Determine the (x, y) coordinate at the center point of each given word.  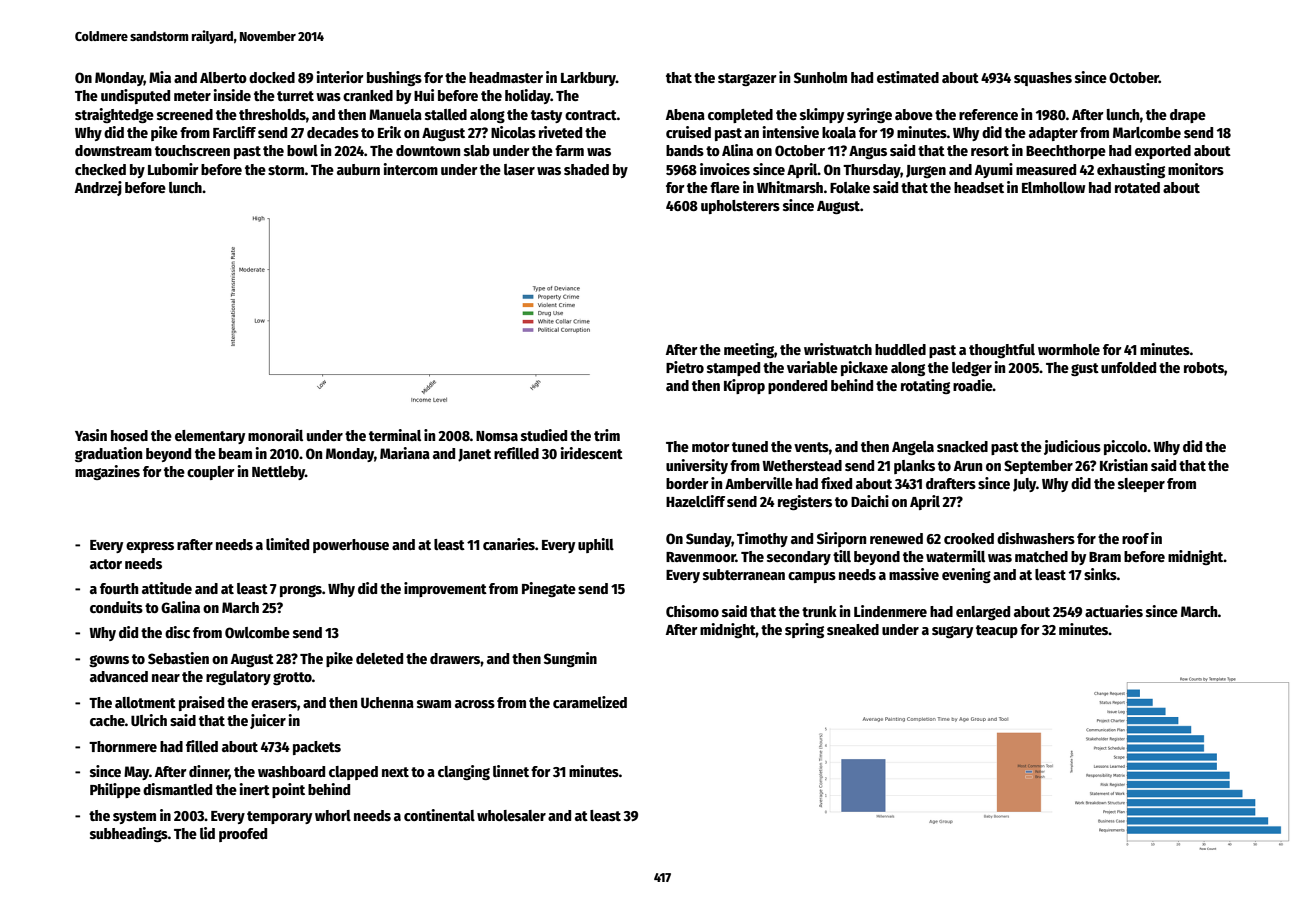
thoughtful (1002, 351)
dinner (209, 772)
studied (544, 435)
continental (439, 815)
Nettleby (278, 473)
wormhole (1069, 349)
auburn (358, 169)
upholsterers (740, 207)
